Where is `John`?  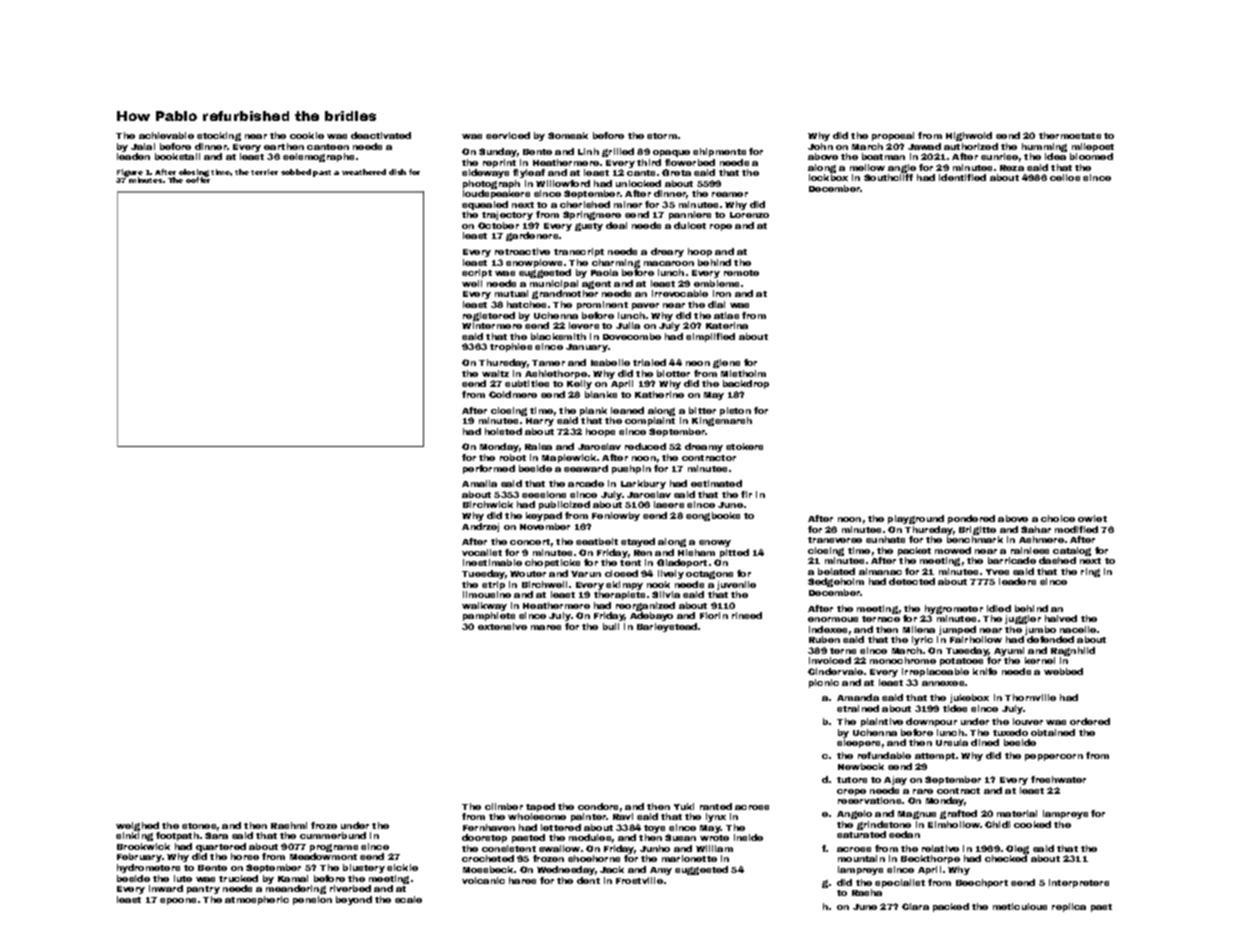
John is located at coordinates (820, 146).
